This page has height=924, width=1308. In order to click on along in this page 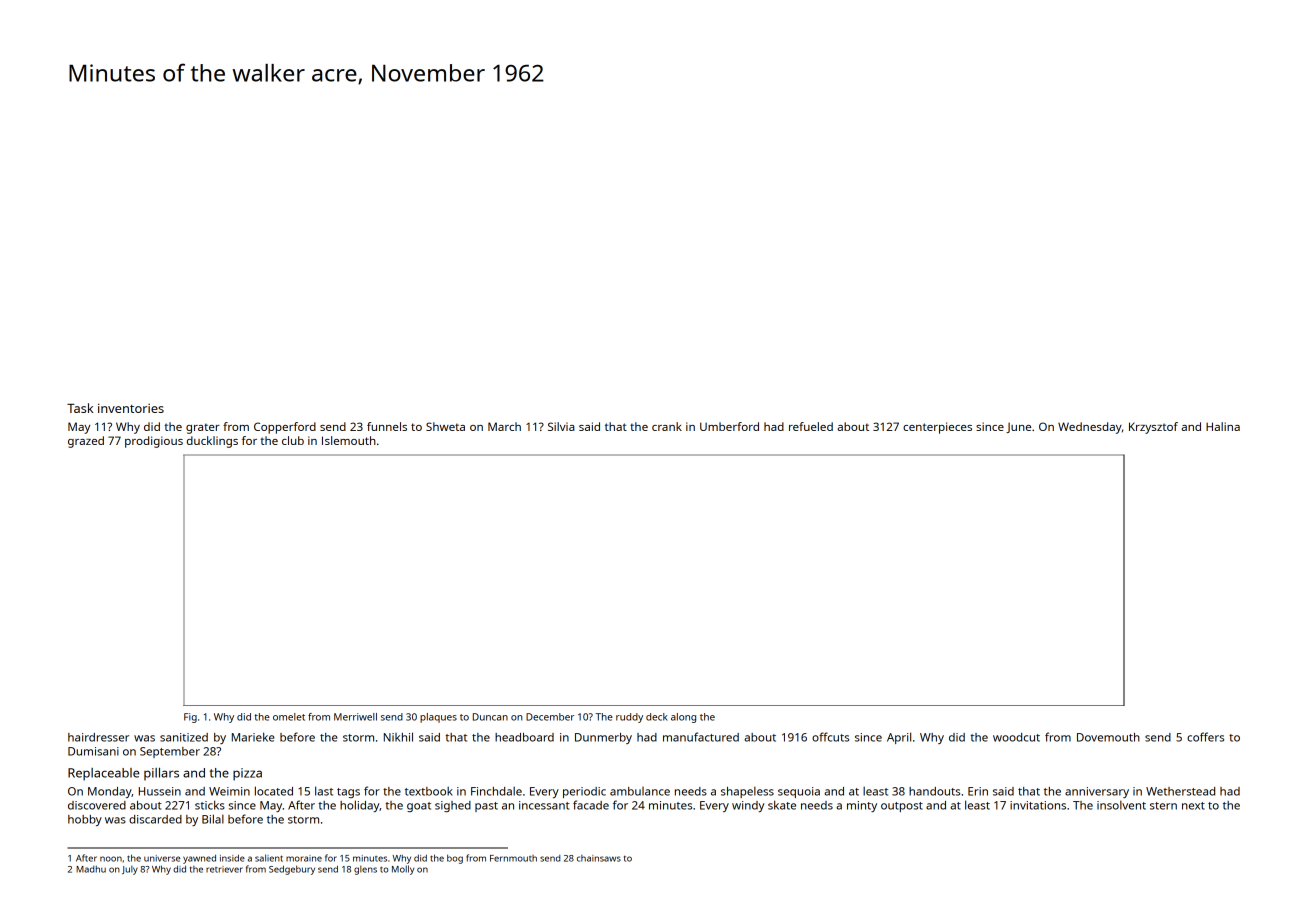, I will do `click(683, 718)`.
